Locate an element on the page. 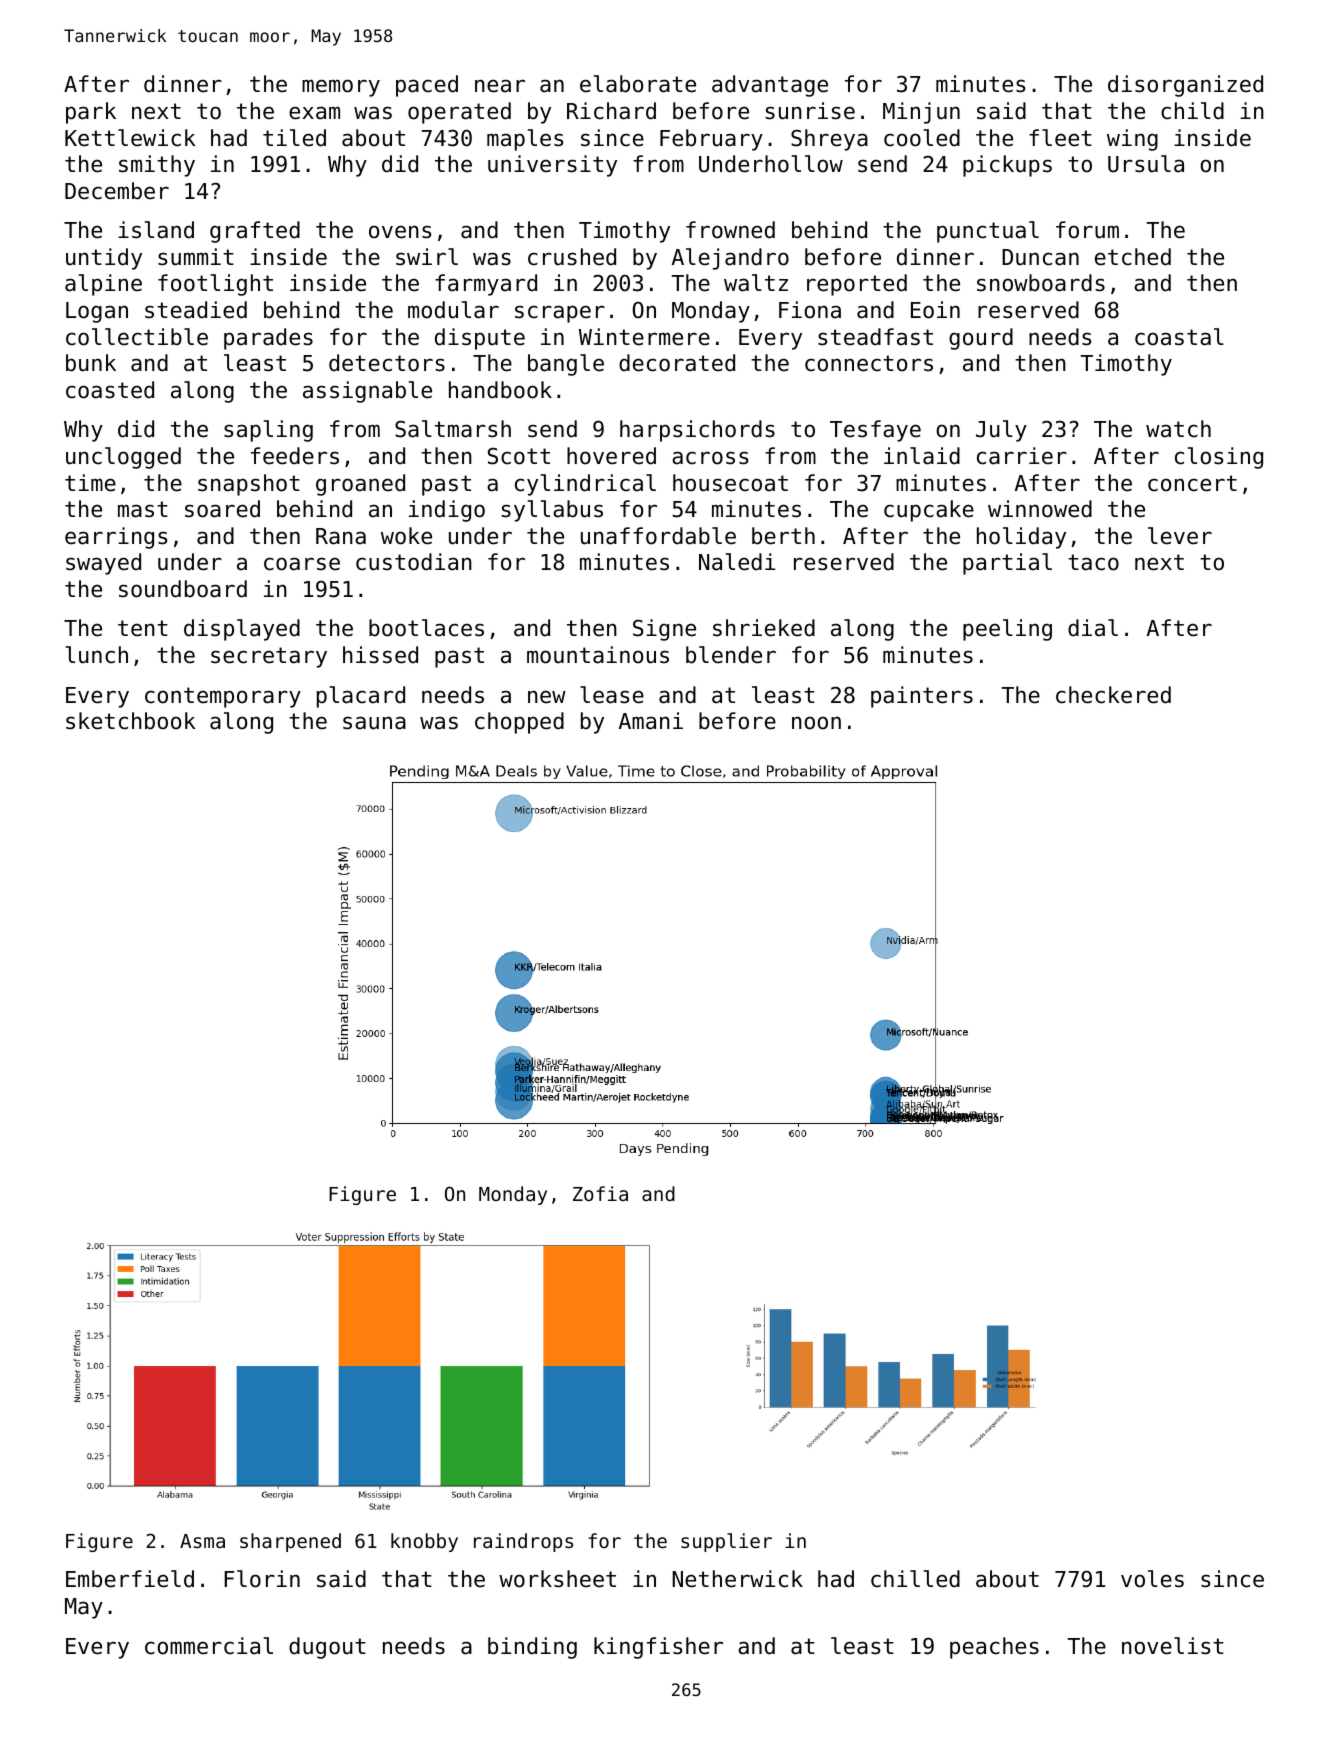  noon is located at coordinates (816, 723).
